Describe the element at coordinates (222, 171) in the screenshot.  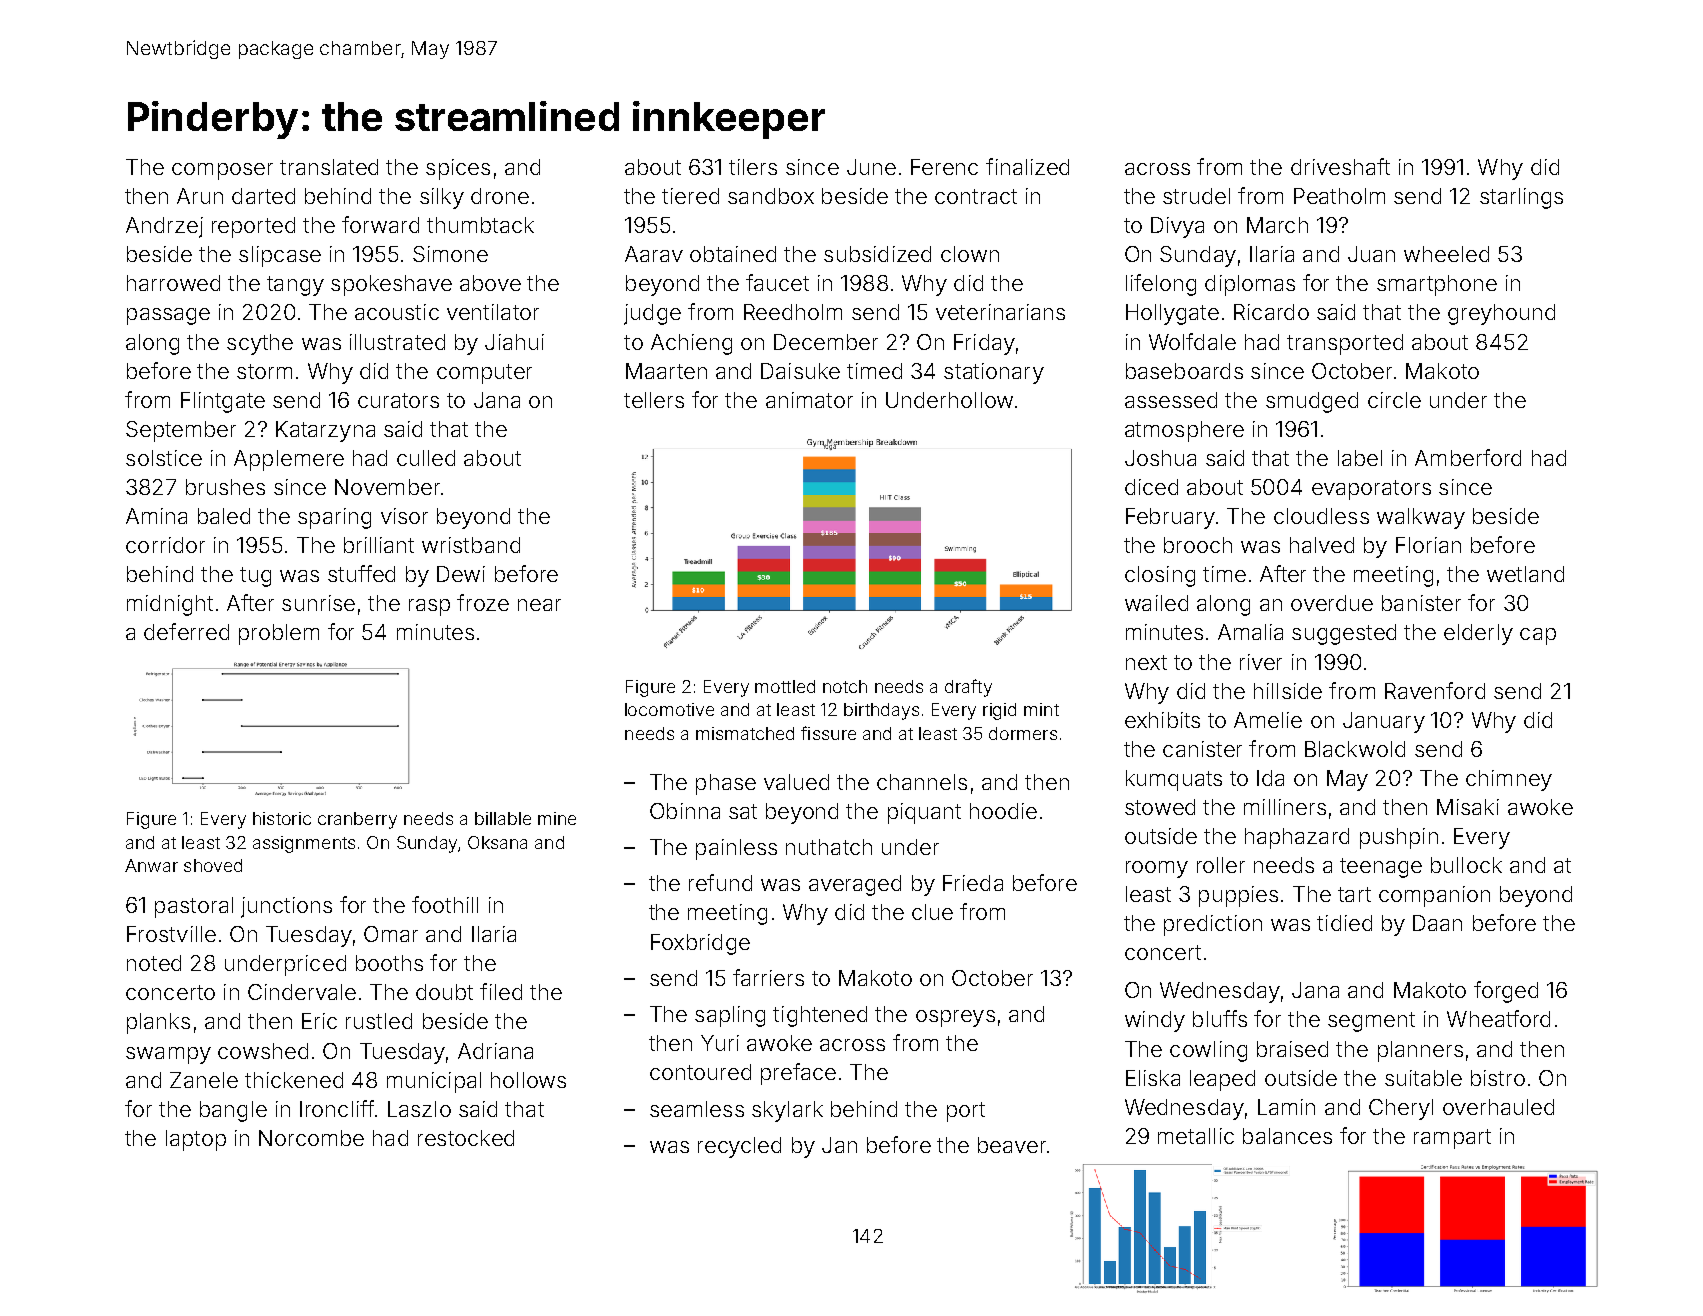
I see `composer` at that location.
